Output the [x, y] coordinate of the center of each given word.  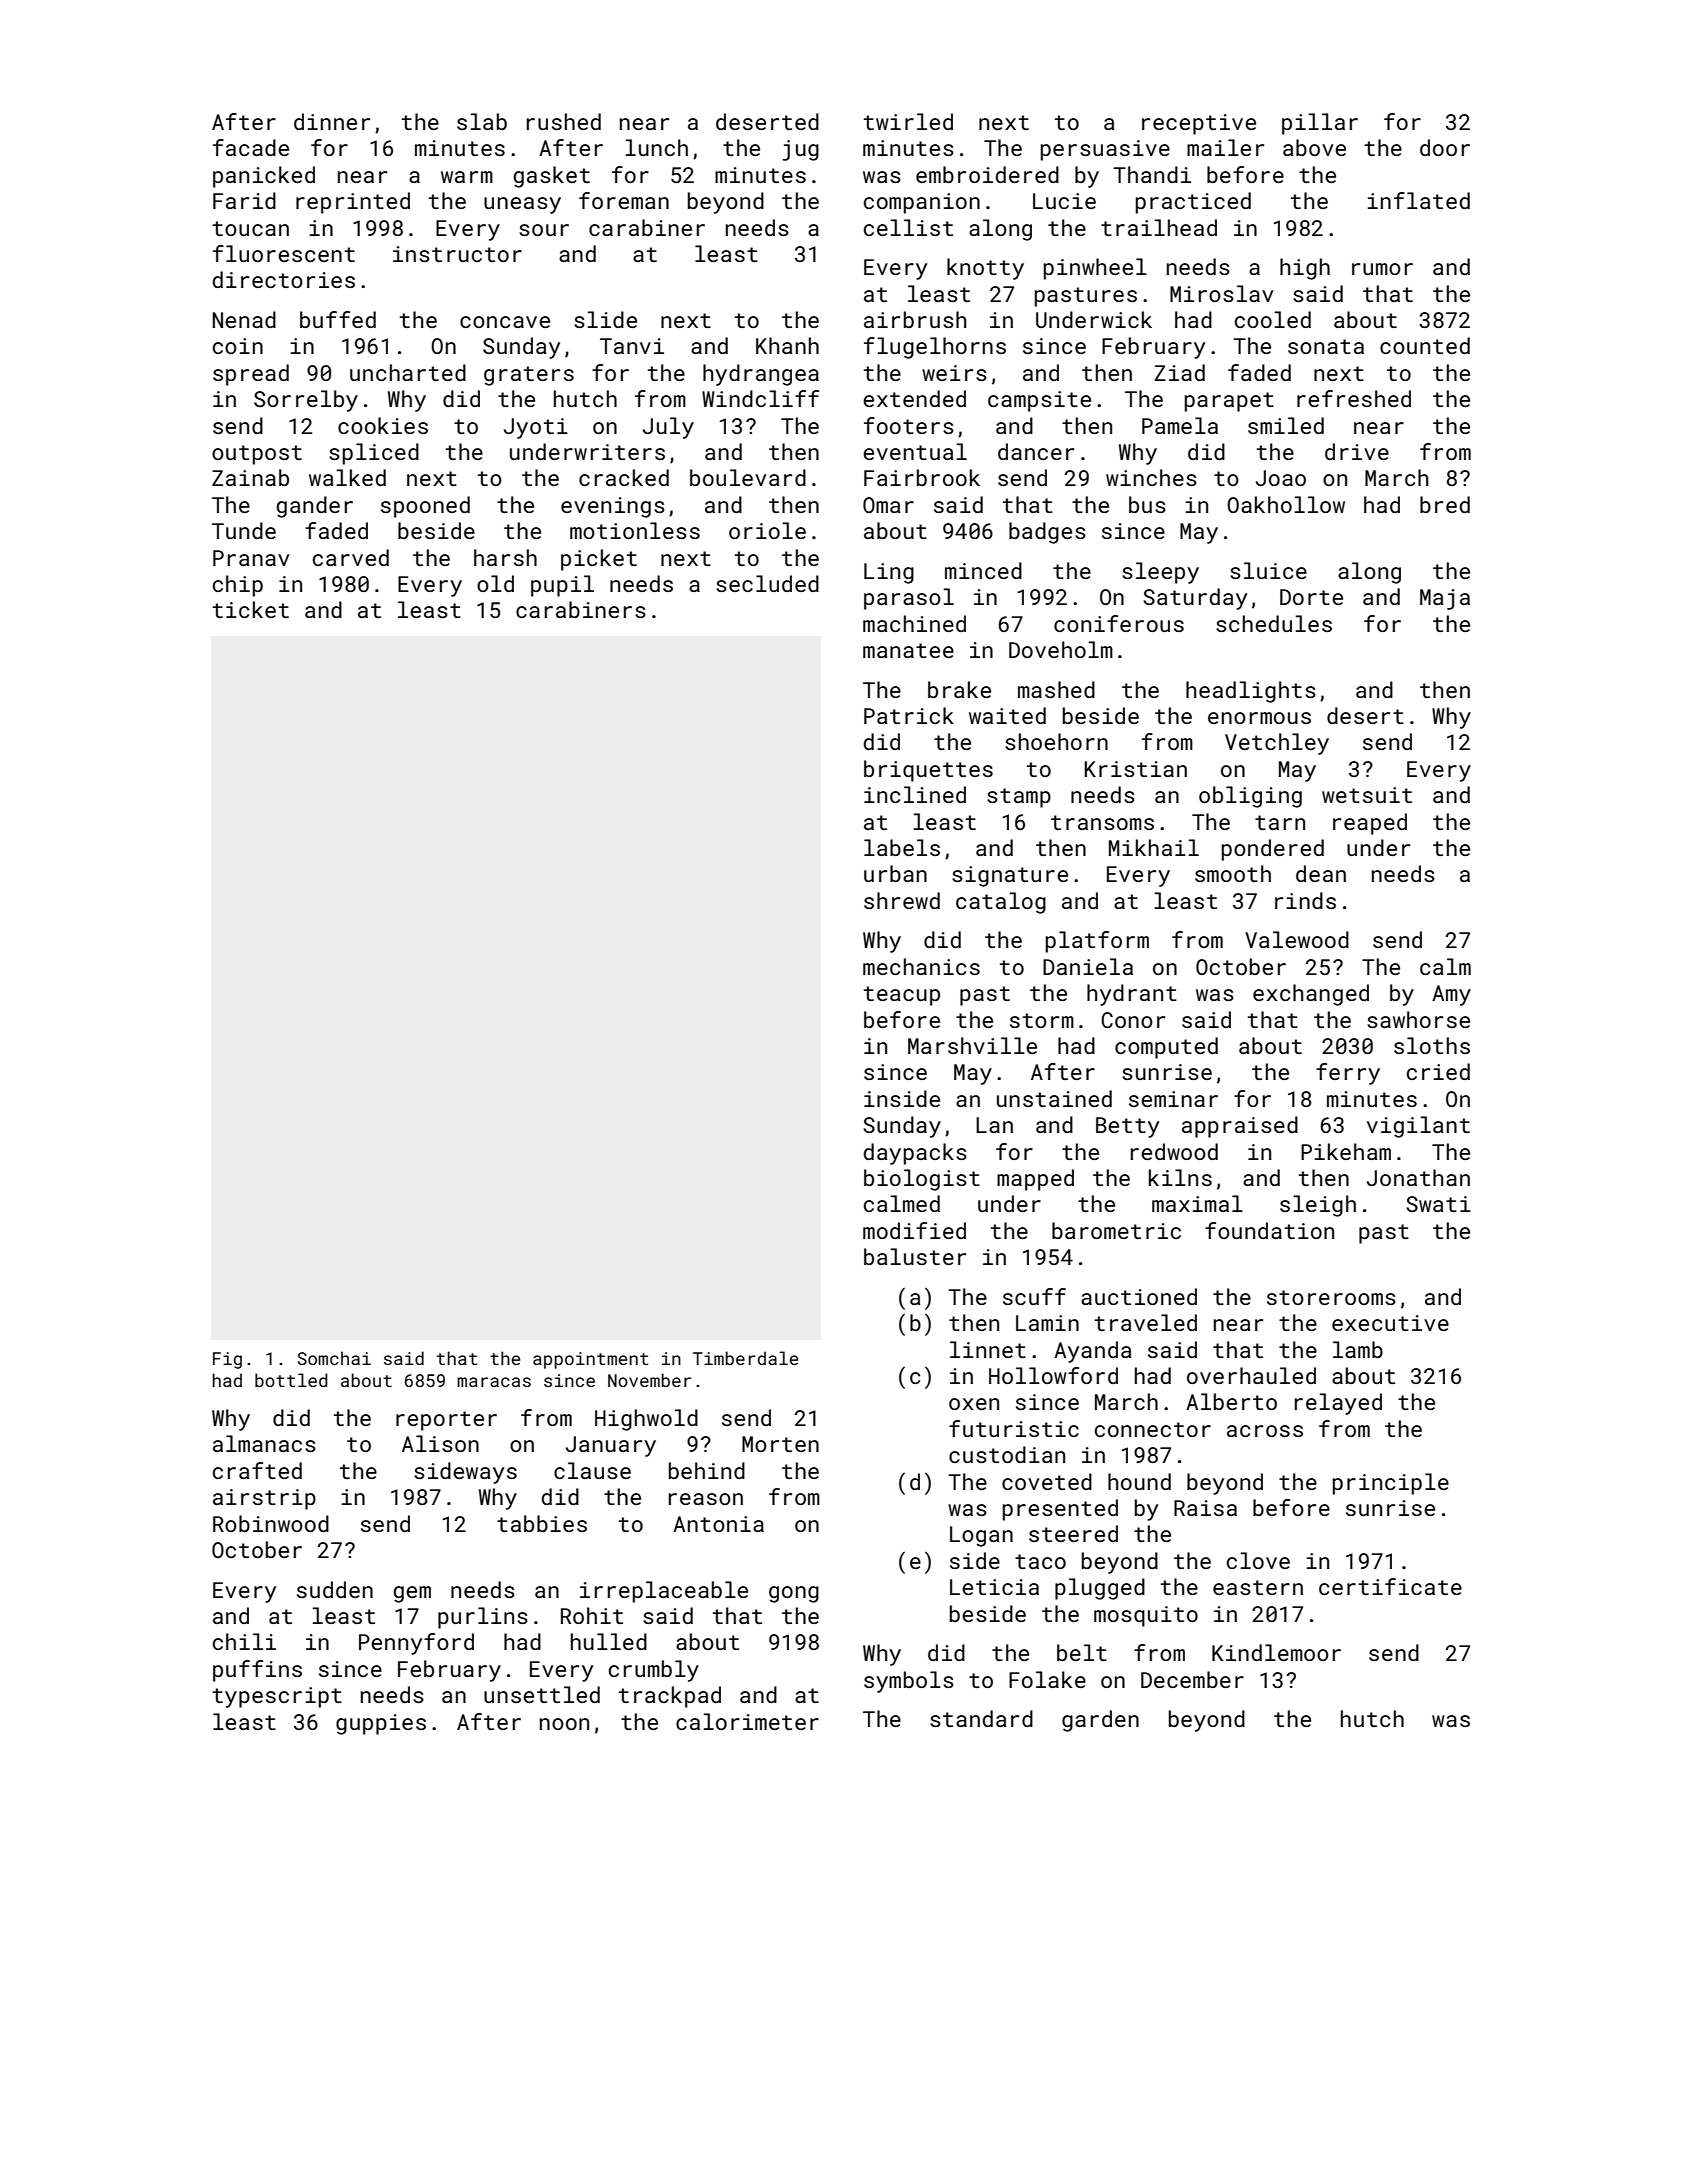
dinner [332, 121]
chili [244, 1641]
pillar [1320, 124]
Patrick [909, 715]
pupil [562, 586]
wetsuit [1367, 795]
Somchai [334, 1358]
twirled [908, 121]
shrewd [902, 900]
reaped [1370, 824]
